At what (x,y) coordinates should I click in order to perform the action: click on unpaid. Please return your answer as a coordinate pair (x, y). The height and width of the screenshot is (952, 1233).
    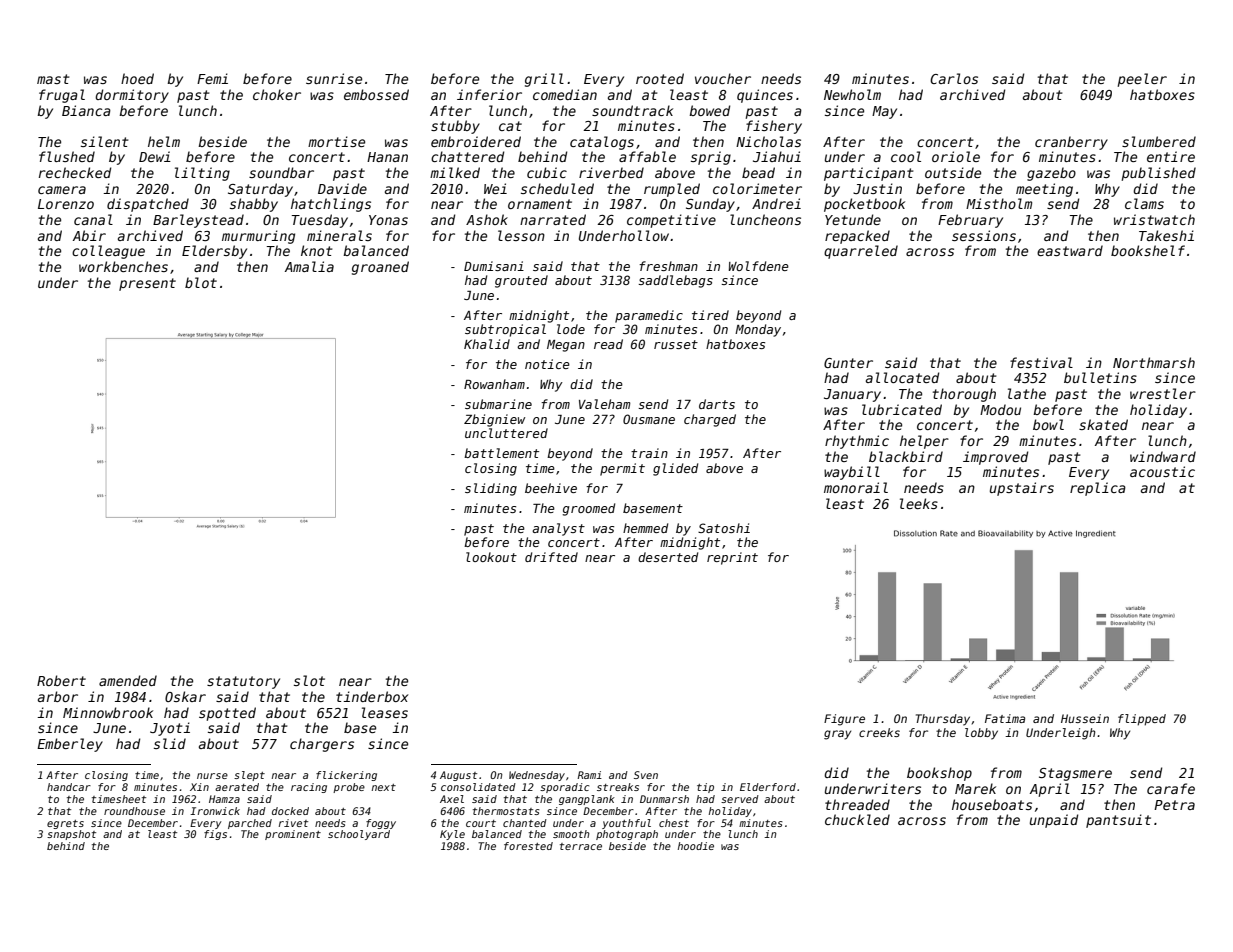
    Looking at the image, I should click on (1054, 821).
